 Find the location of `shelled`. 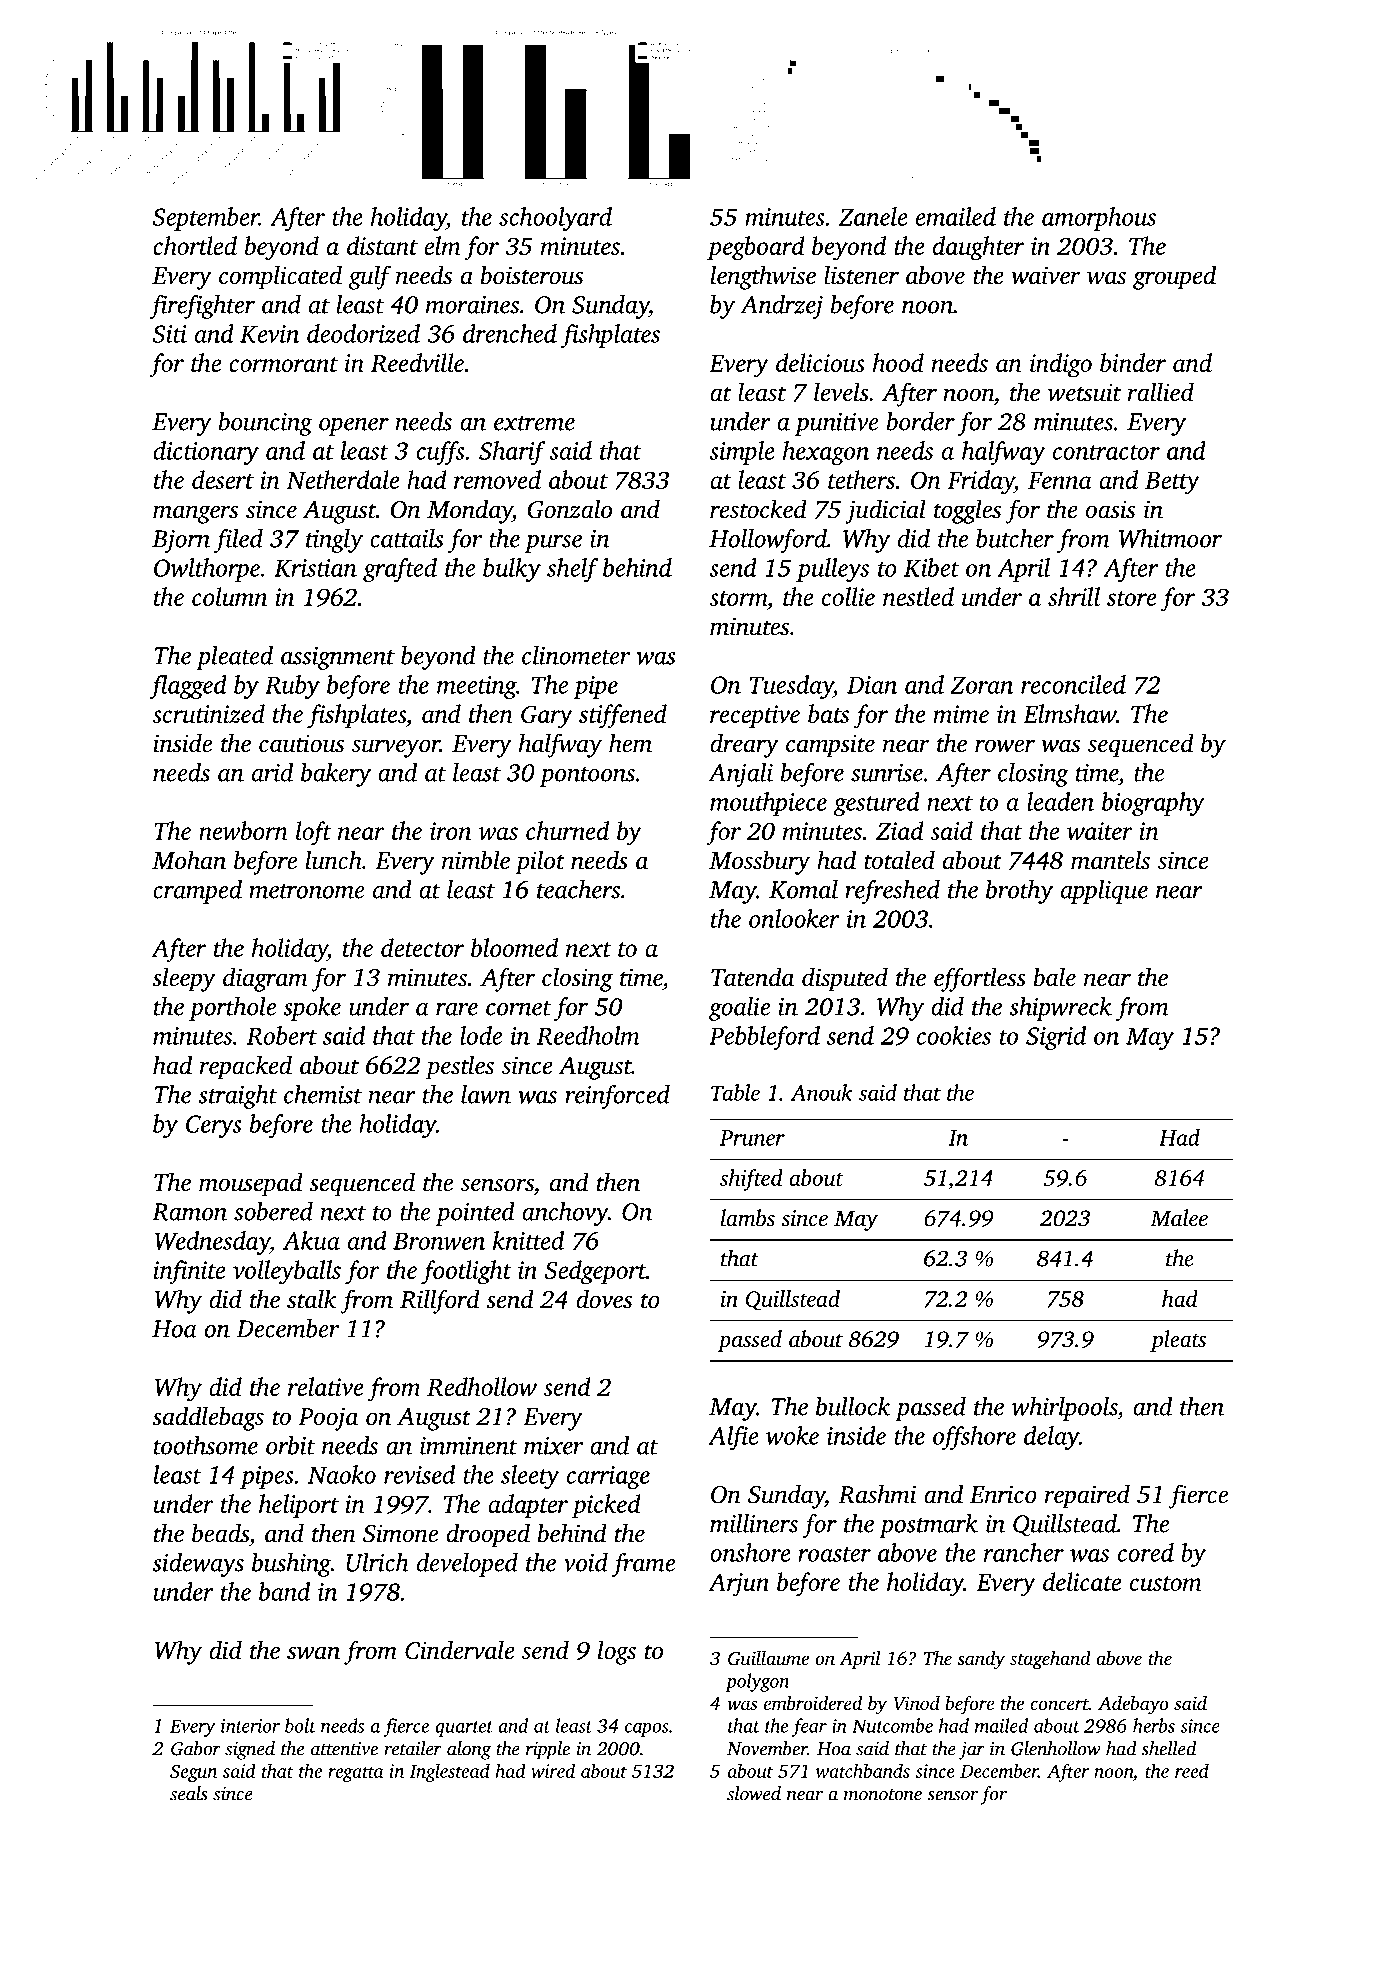

shelled is located at coordinates (1168, 1748).
